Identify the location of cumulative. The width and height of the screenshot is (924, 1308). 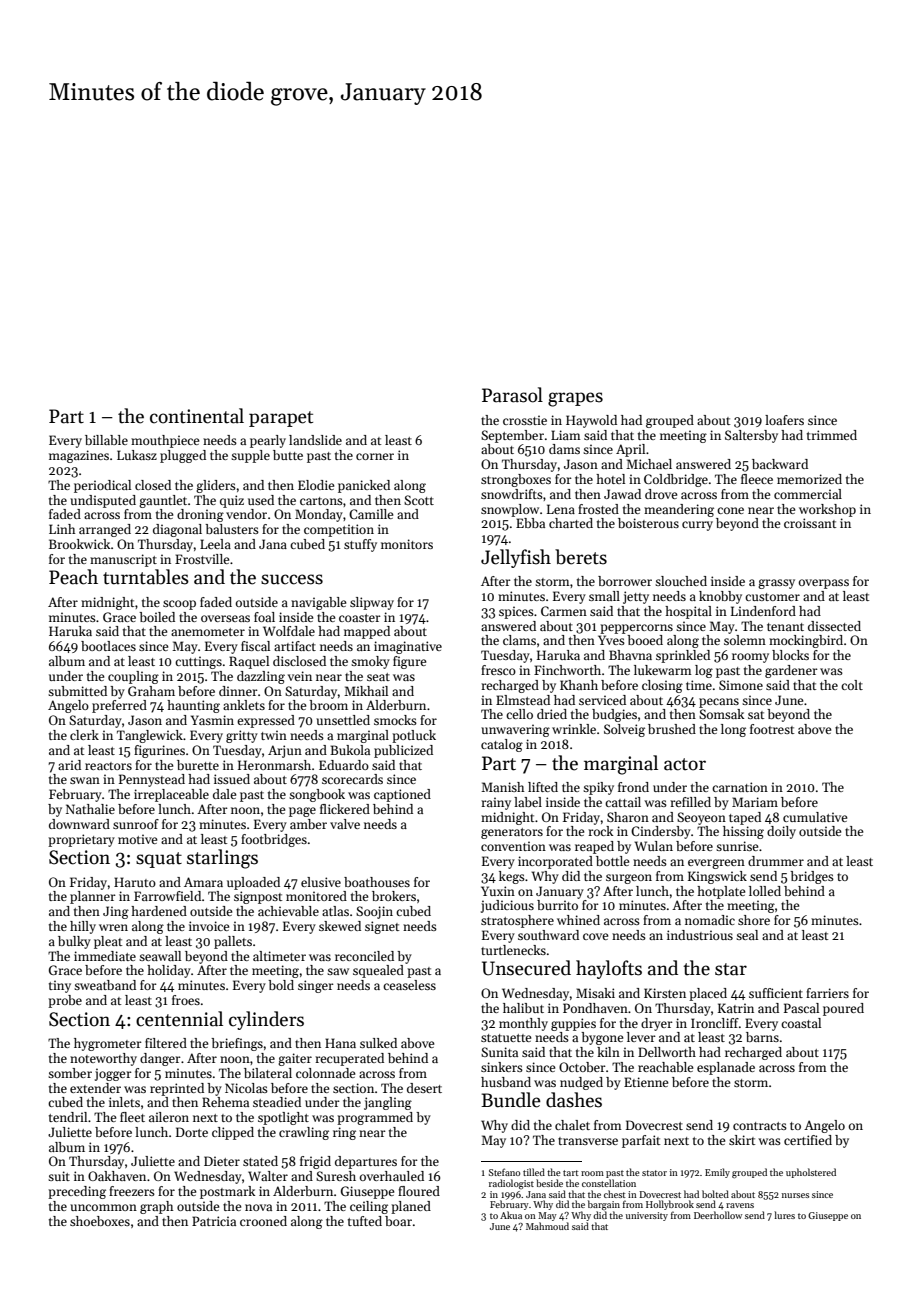
(815, 817).
